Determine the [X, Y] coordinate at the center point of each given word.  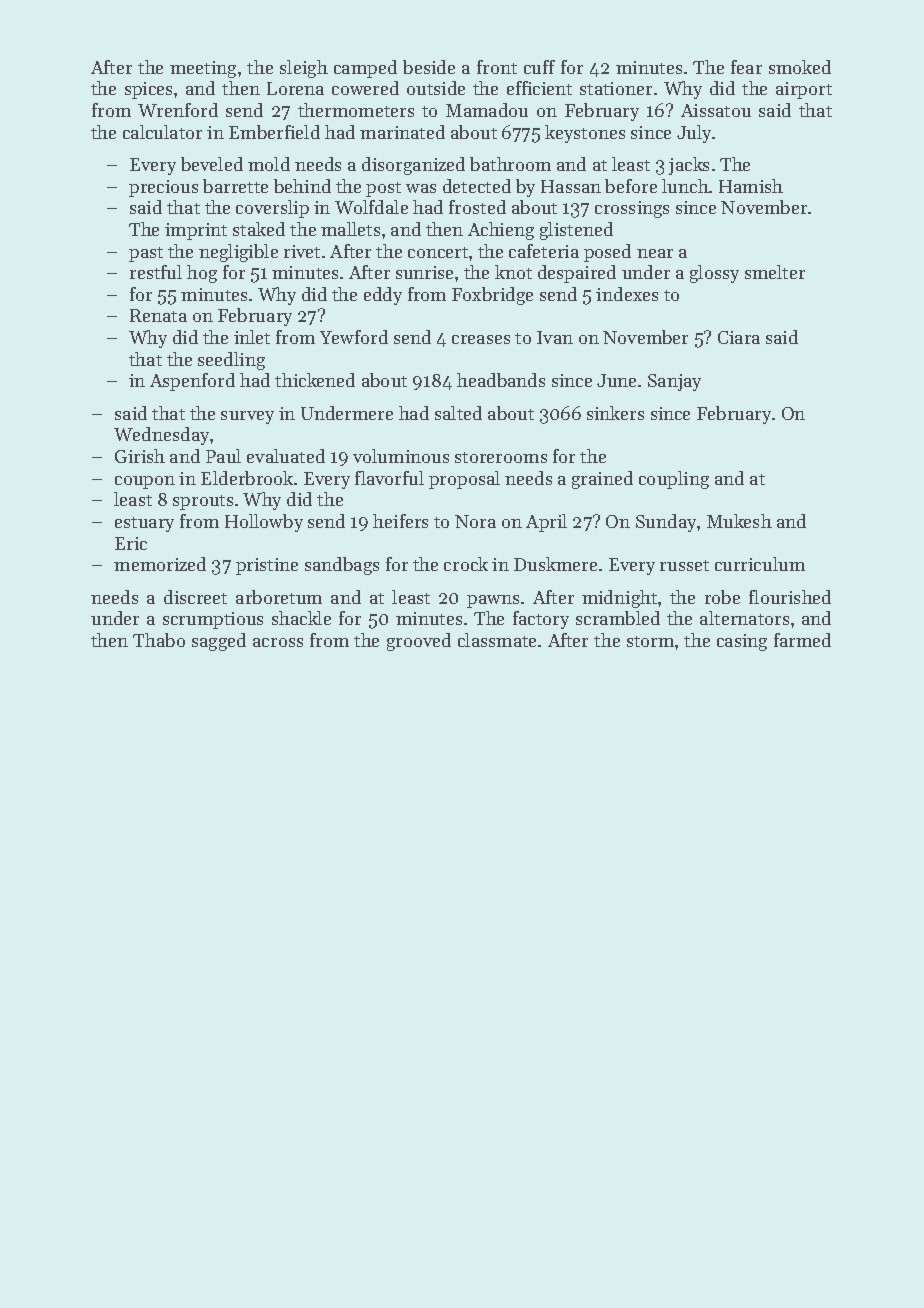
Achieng [501, 231]
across [278, 642]
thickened [315, 380]
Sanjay [674, 382]
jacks [689, 166]
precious [163, 188]
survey [247, 417]
